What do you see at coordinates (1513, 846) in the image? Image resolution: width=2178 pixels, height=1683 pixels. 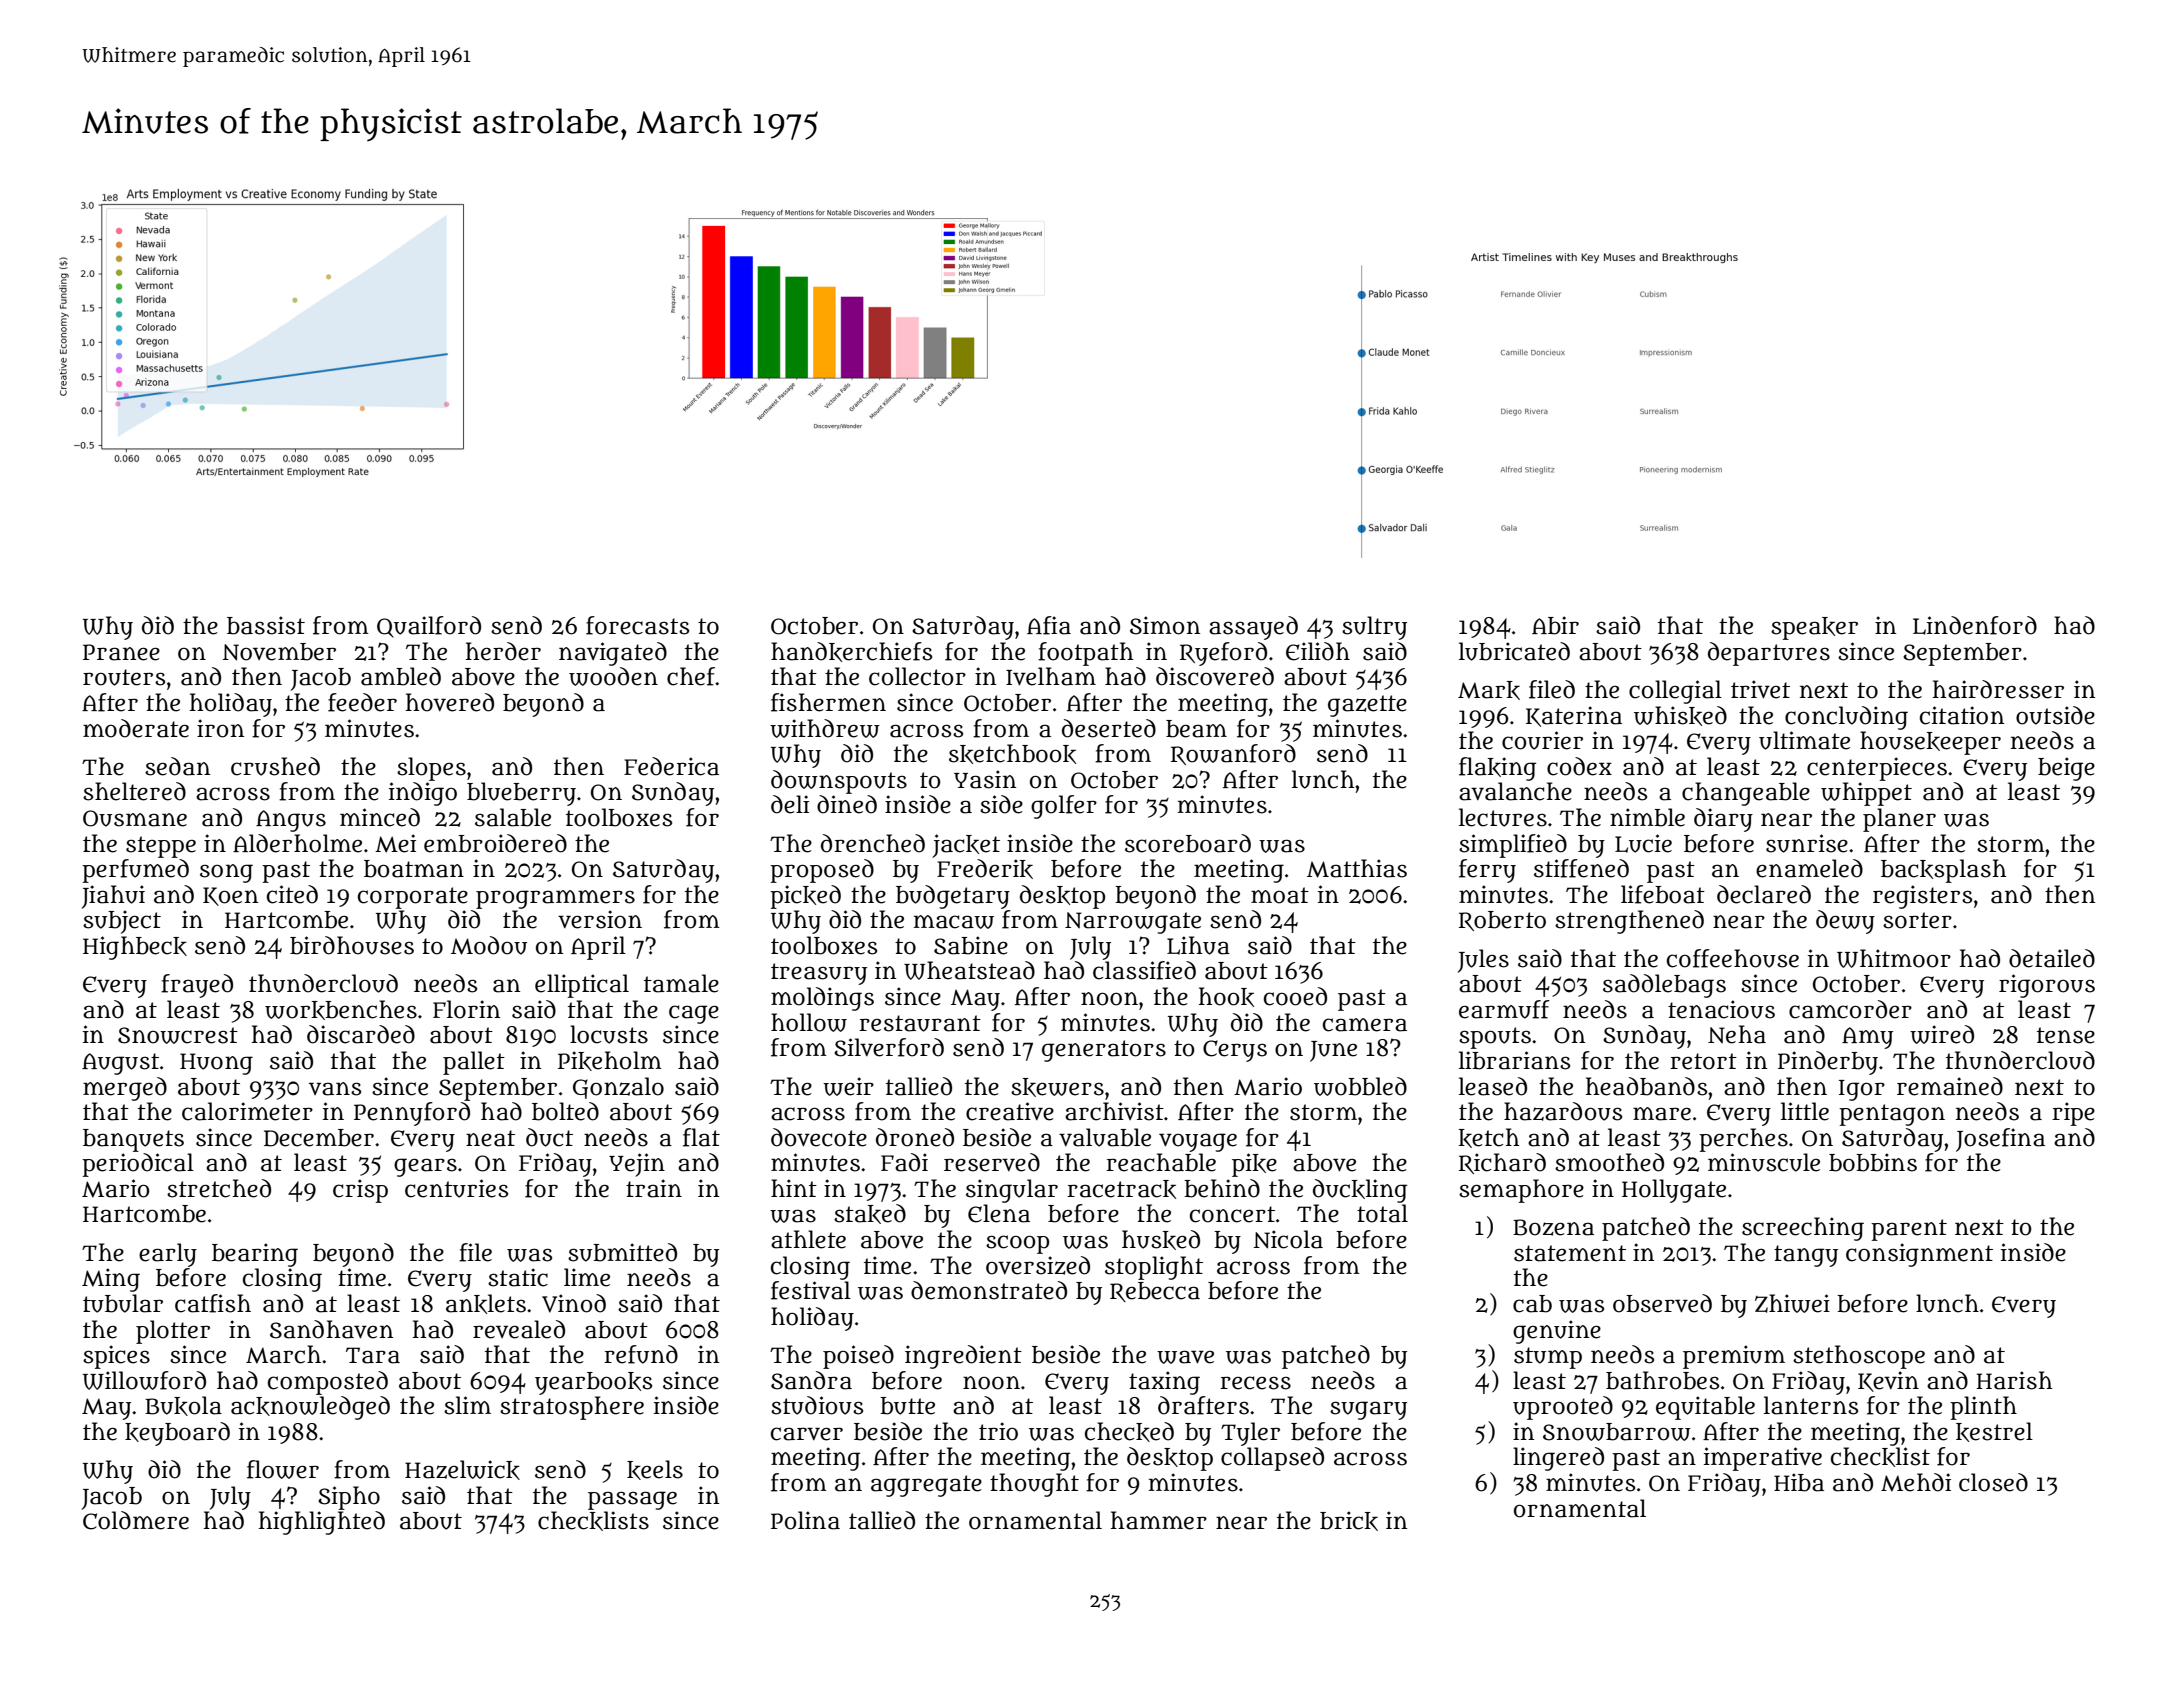 I see `simplified` at bounding box center [1513, 846].
